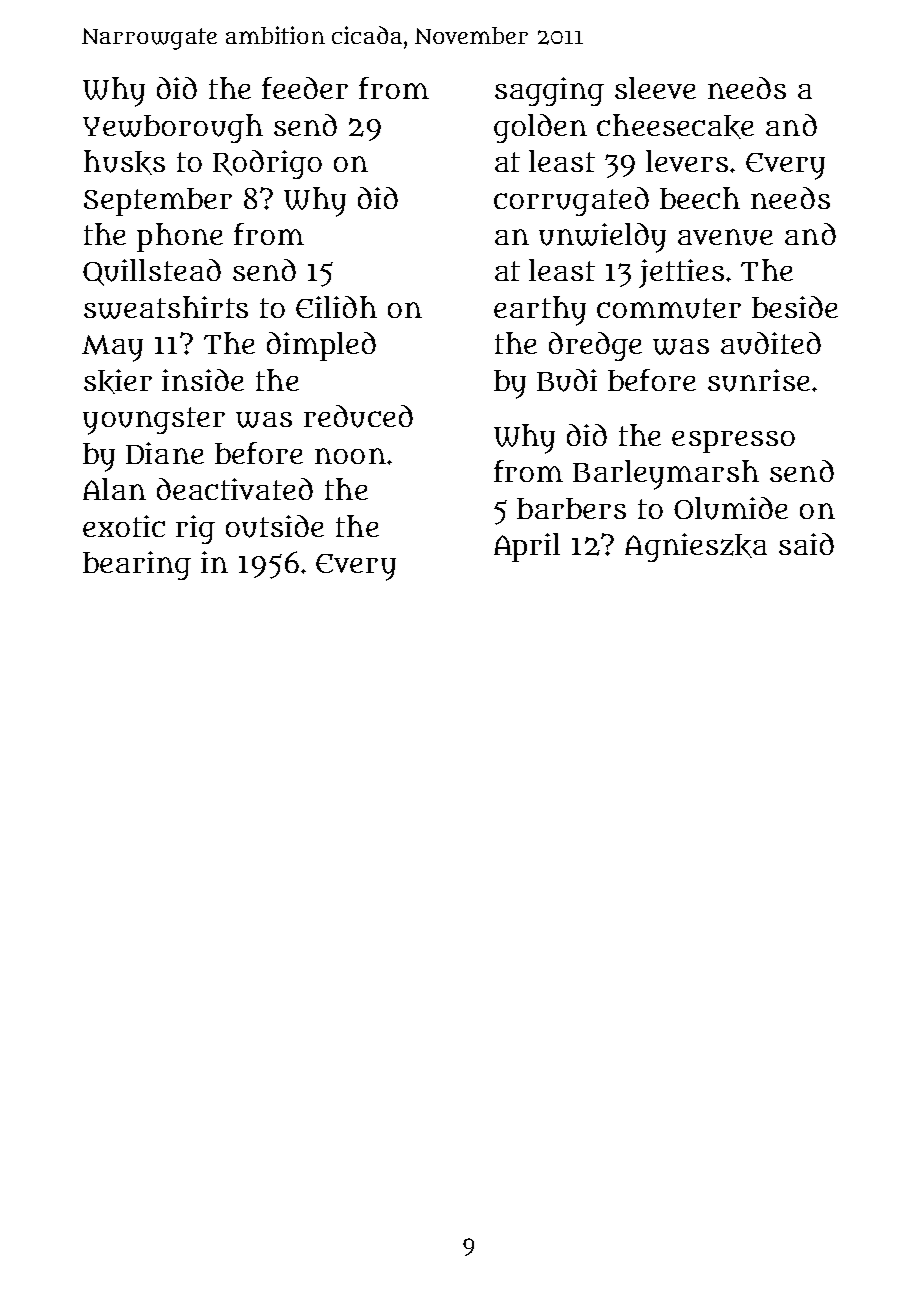 The height and width of the screenshot is (1311, 924). I want to click on Rodrigo, so click(267, 164).
